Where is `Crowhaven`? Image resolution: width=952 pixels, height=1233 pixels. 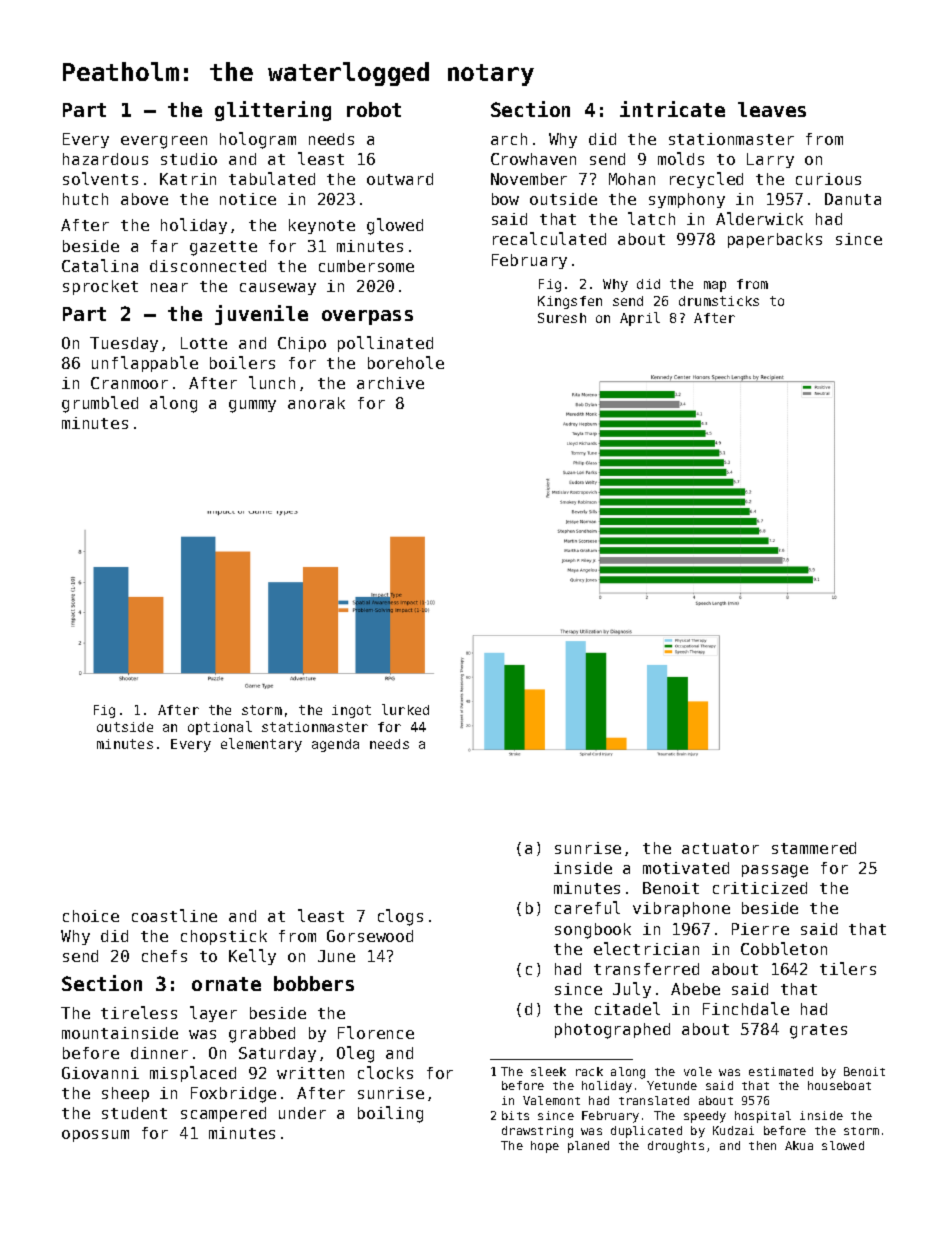 Crowhaven is located at coordinates (533, 159).
